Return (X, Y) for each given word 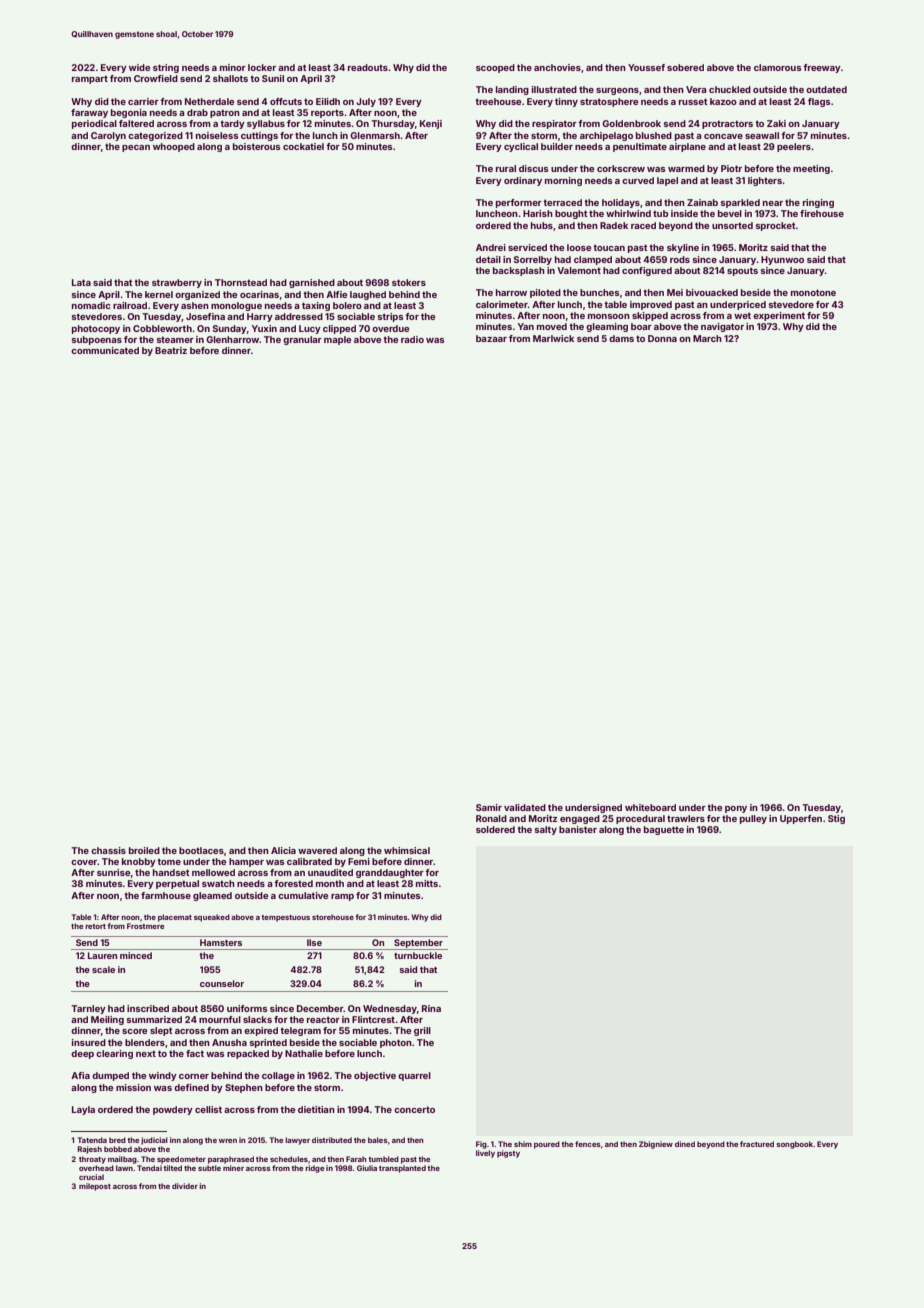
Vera (696, 89)
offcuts (286, 101)
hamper (246, 862)
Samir (489, 807)
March (707, 338)
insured (89, 1042)
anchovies (557, 67)
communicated (105, 350)
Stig (836, 819)
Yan (526, 326)
